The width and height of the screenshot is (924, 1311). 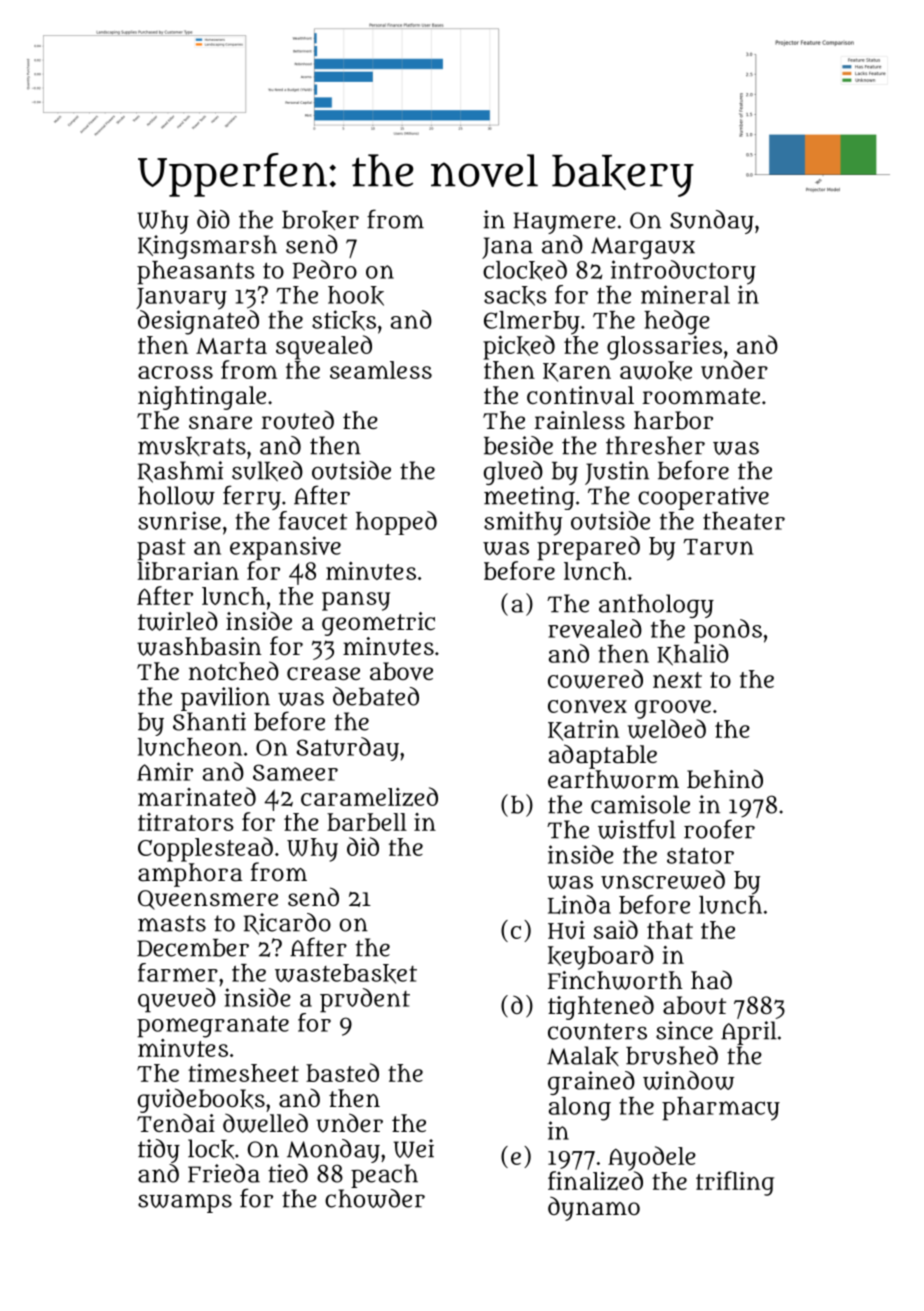 What do you see at coordinates (297, 420) in the screenshot?
I see `routed` at bounding box center [297, 420].
